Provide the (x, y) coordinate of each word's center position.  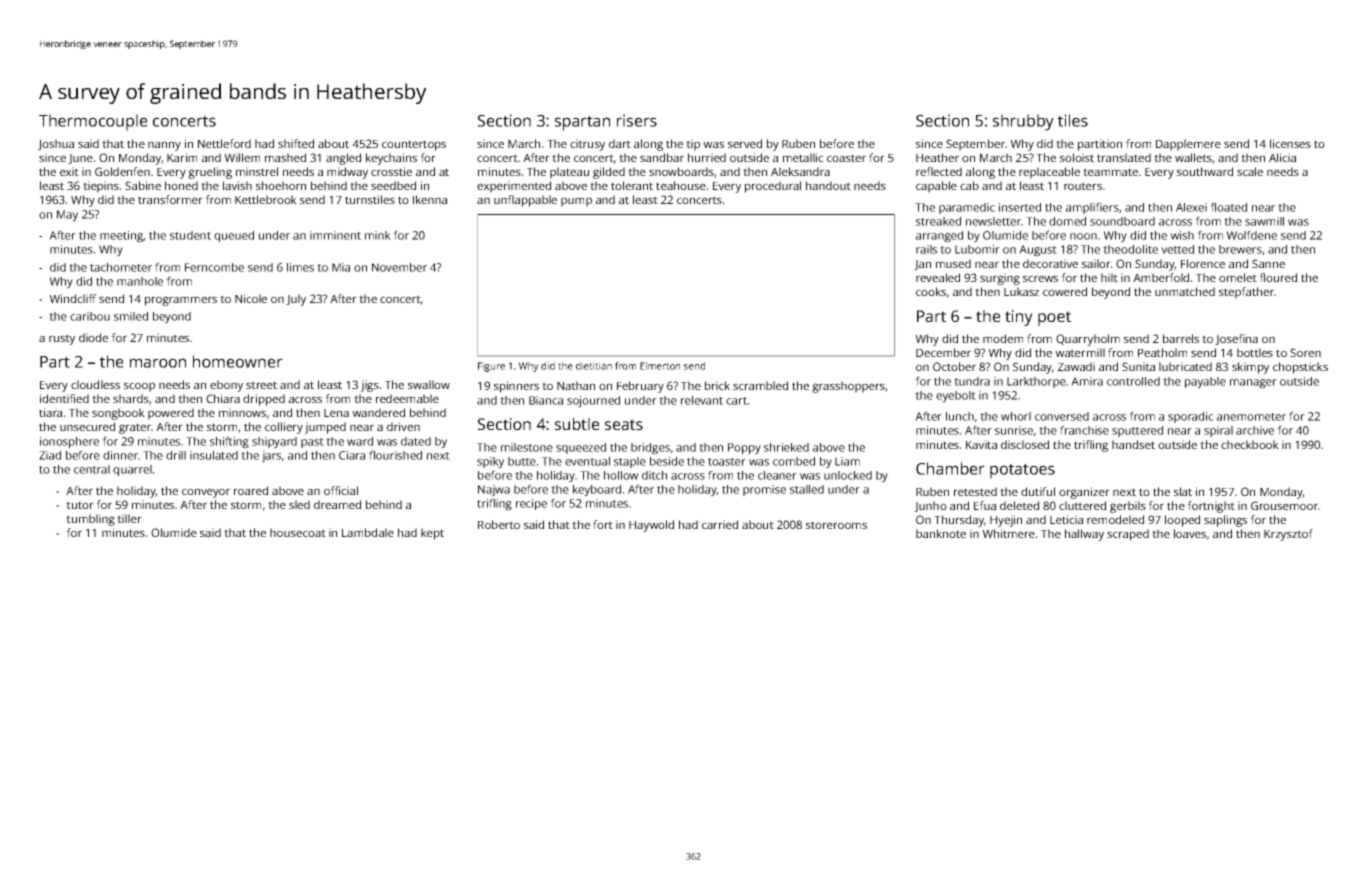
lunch (960, 416)
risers (637, 120)
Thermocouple (93, 122)
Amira (1087, 381)
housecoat (298, 532)
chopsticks (1300, 368)
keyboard (597, 491)
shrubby (1023, 122)
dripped (264, 400)
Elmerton (660, 366)
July (296, 300)
